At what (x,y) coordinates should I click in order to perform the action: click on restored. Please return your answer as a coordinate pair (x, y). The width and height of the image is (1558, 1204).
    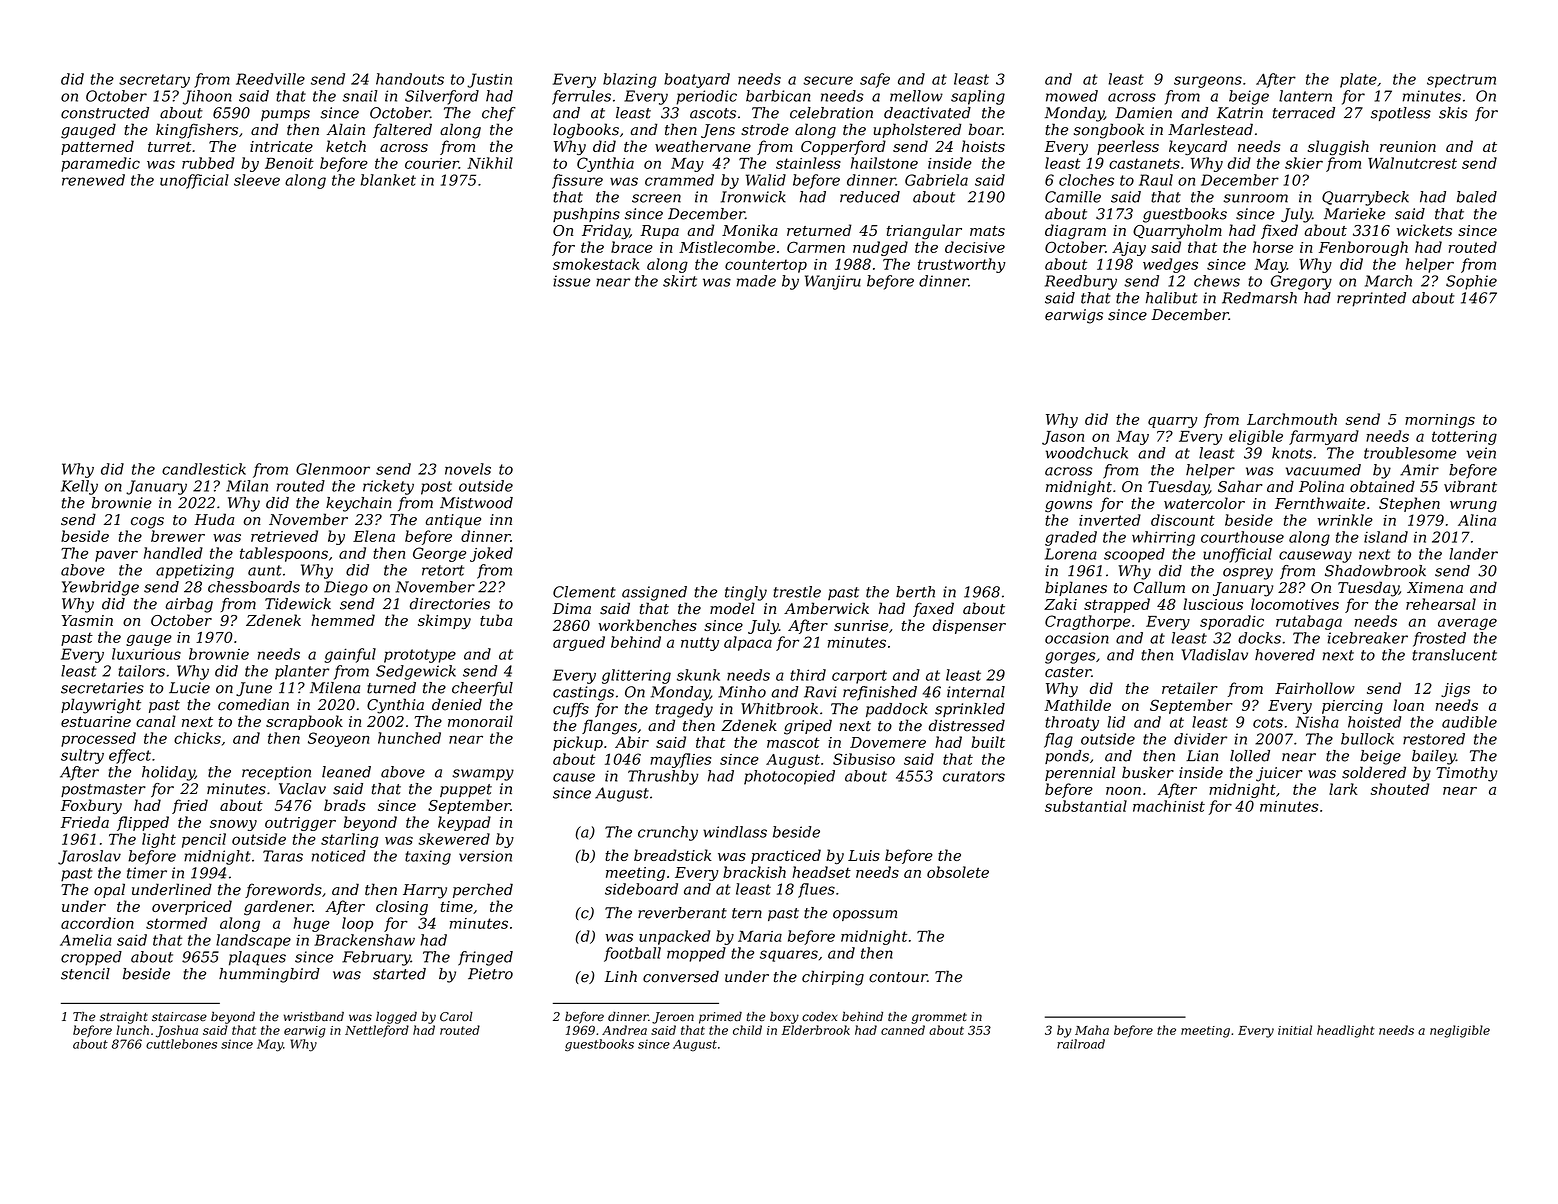
    Looking at the image, I should click on (1434, 739).
